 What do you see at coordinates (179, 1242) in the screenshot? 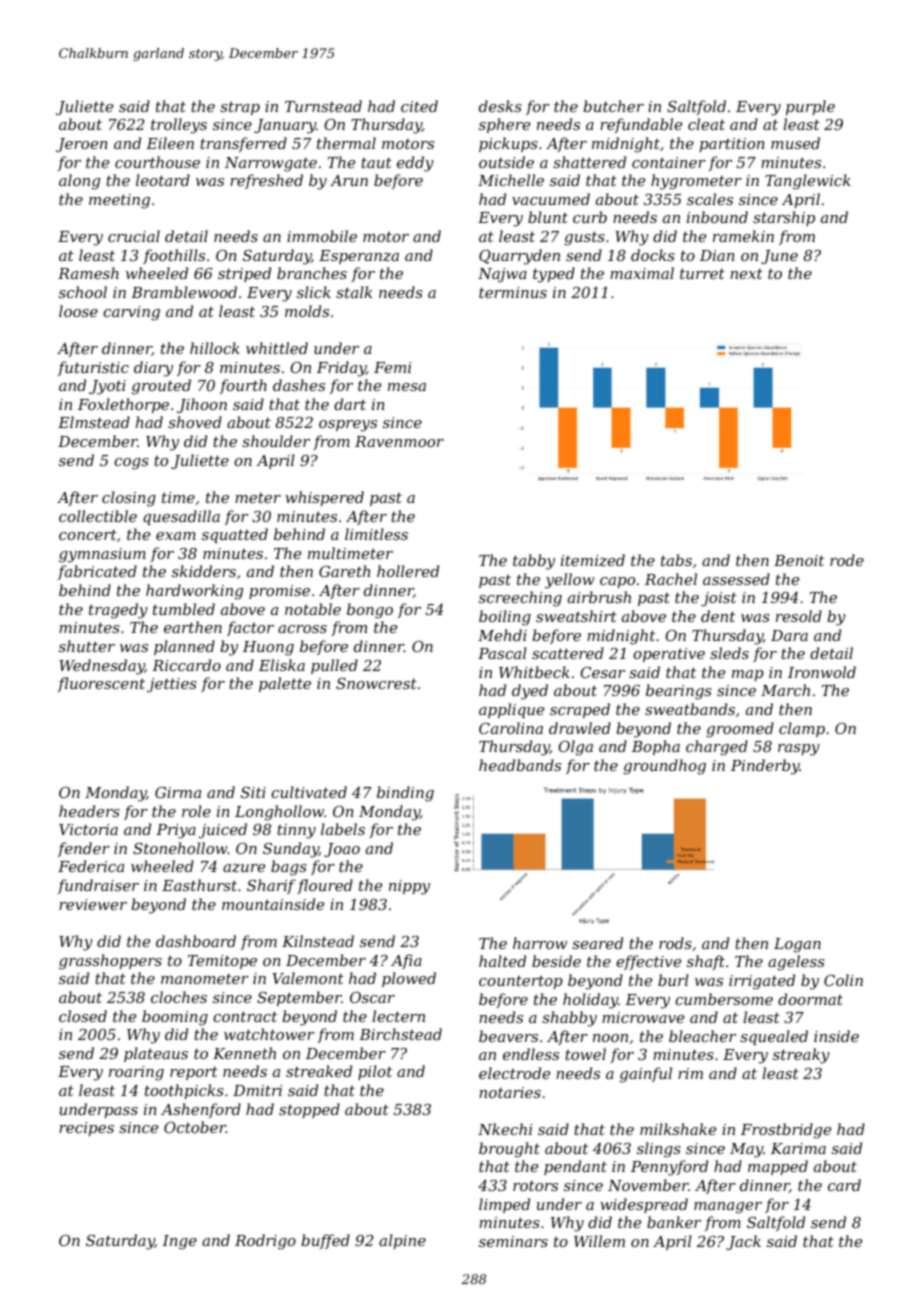
I see `Inge` at bounding box center [179, 1242].
